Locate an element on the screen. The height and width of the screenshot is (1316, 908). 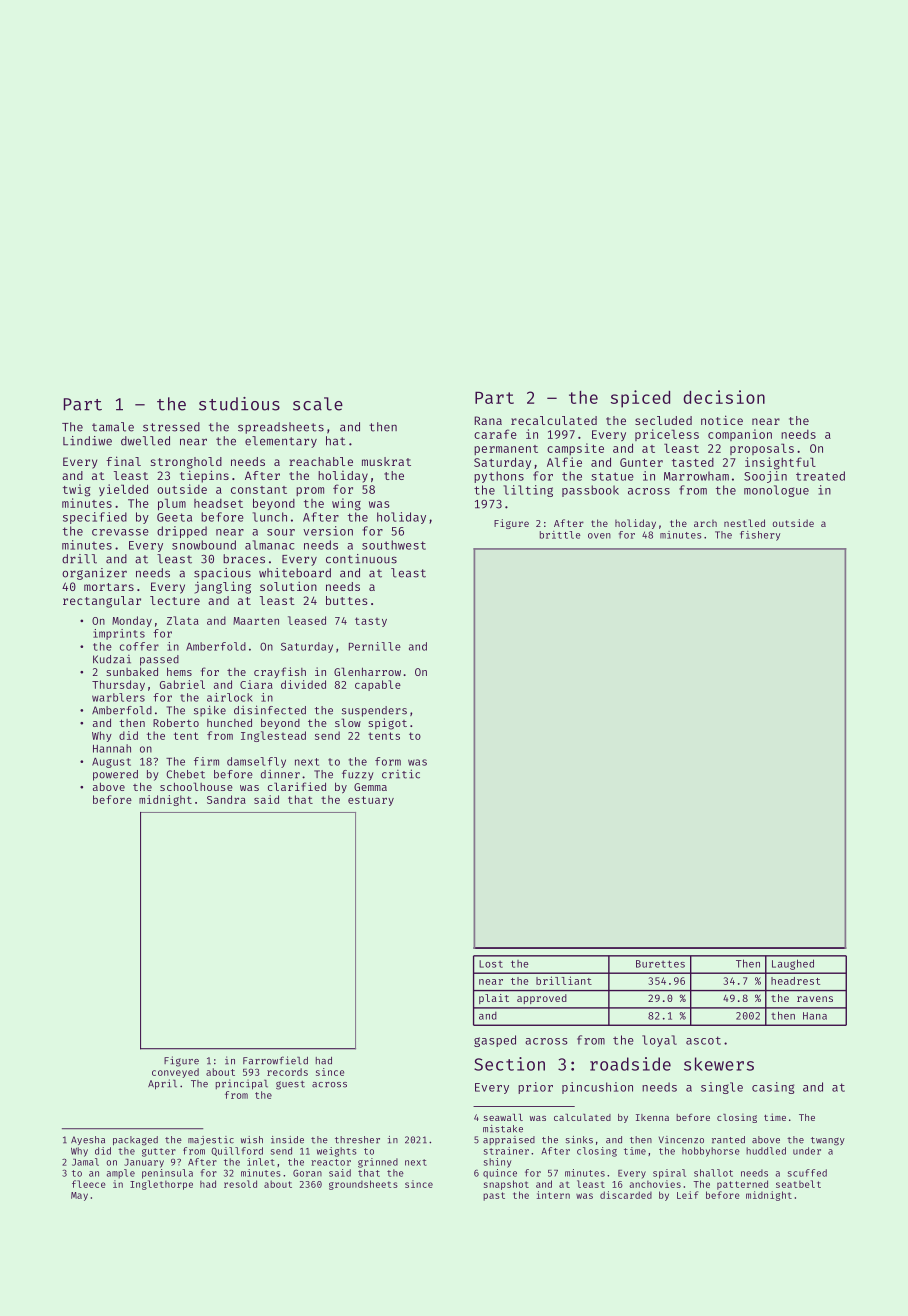
Sandra is located at coordinates (226, 799).
